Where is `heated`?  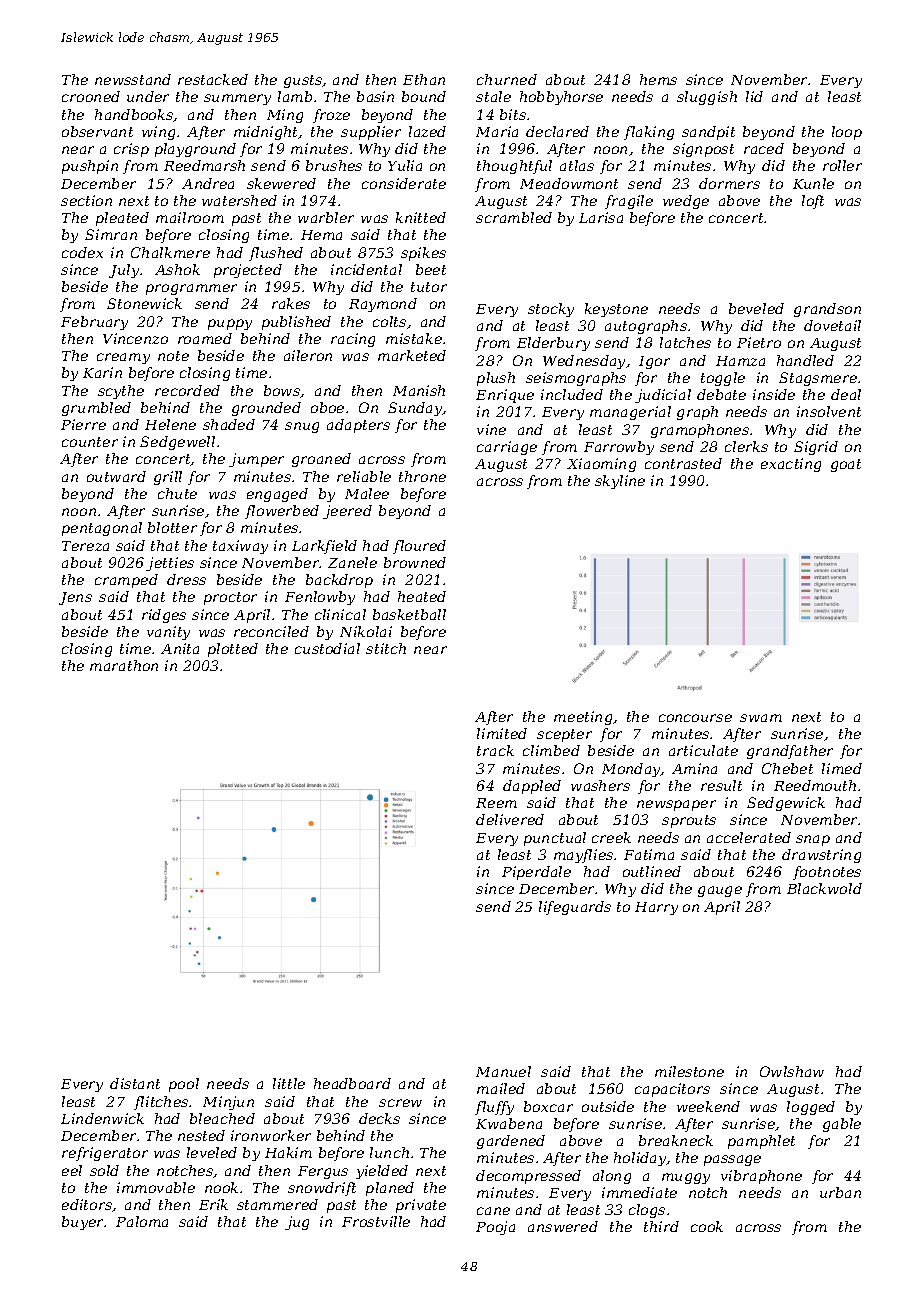 heated is located at coordinates (422, 596).
